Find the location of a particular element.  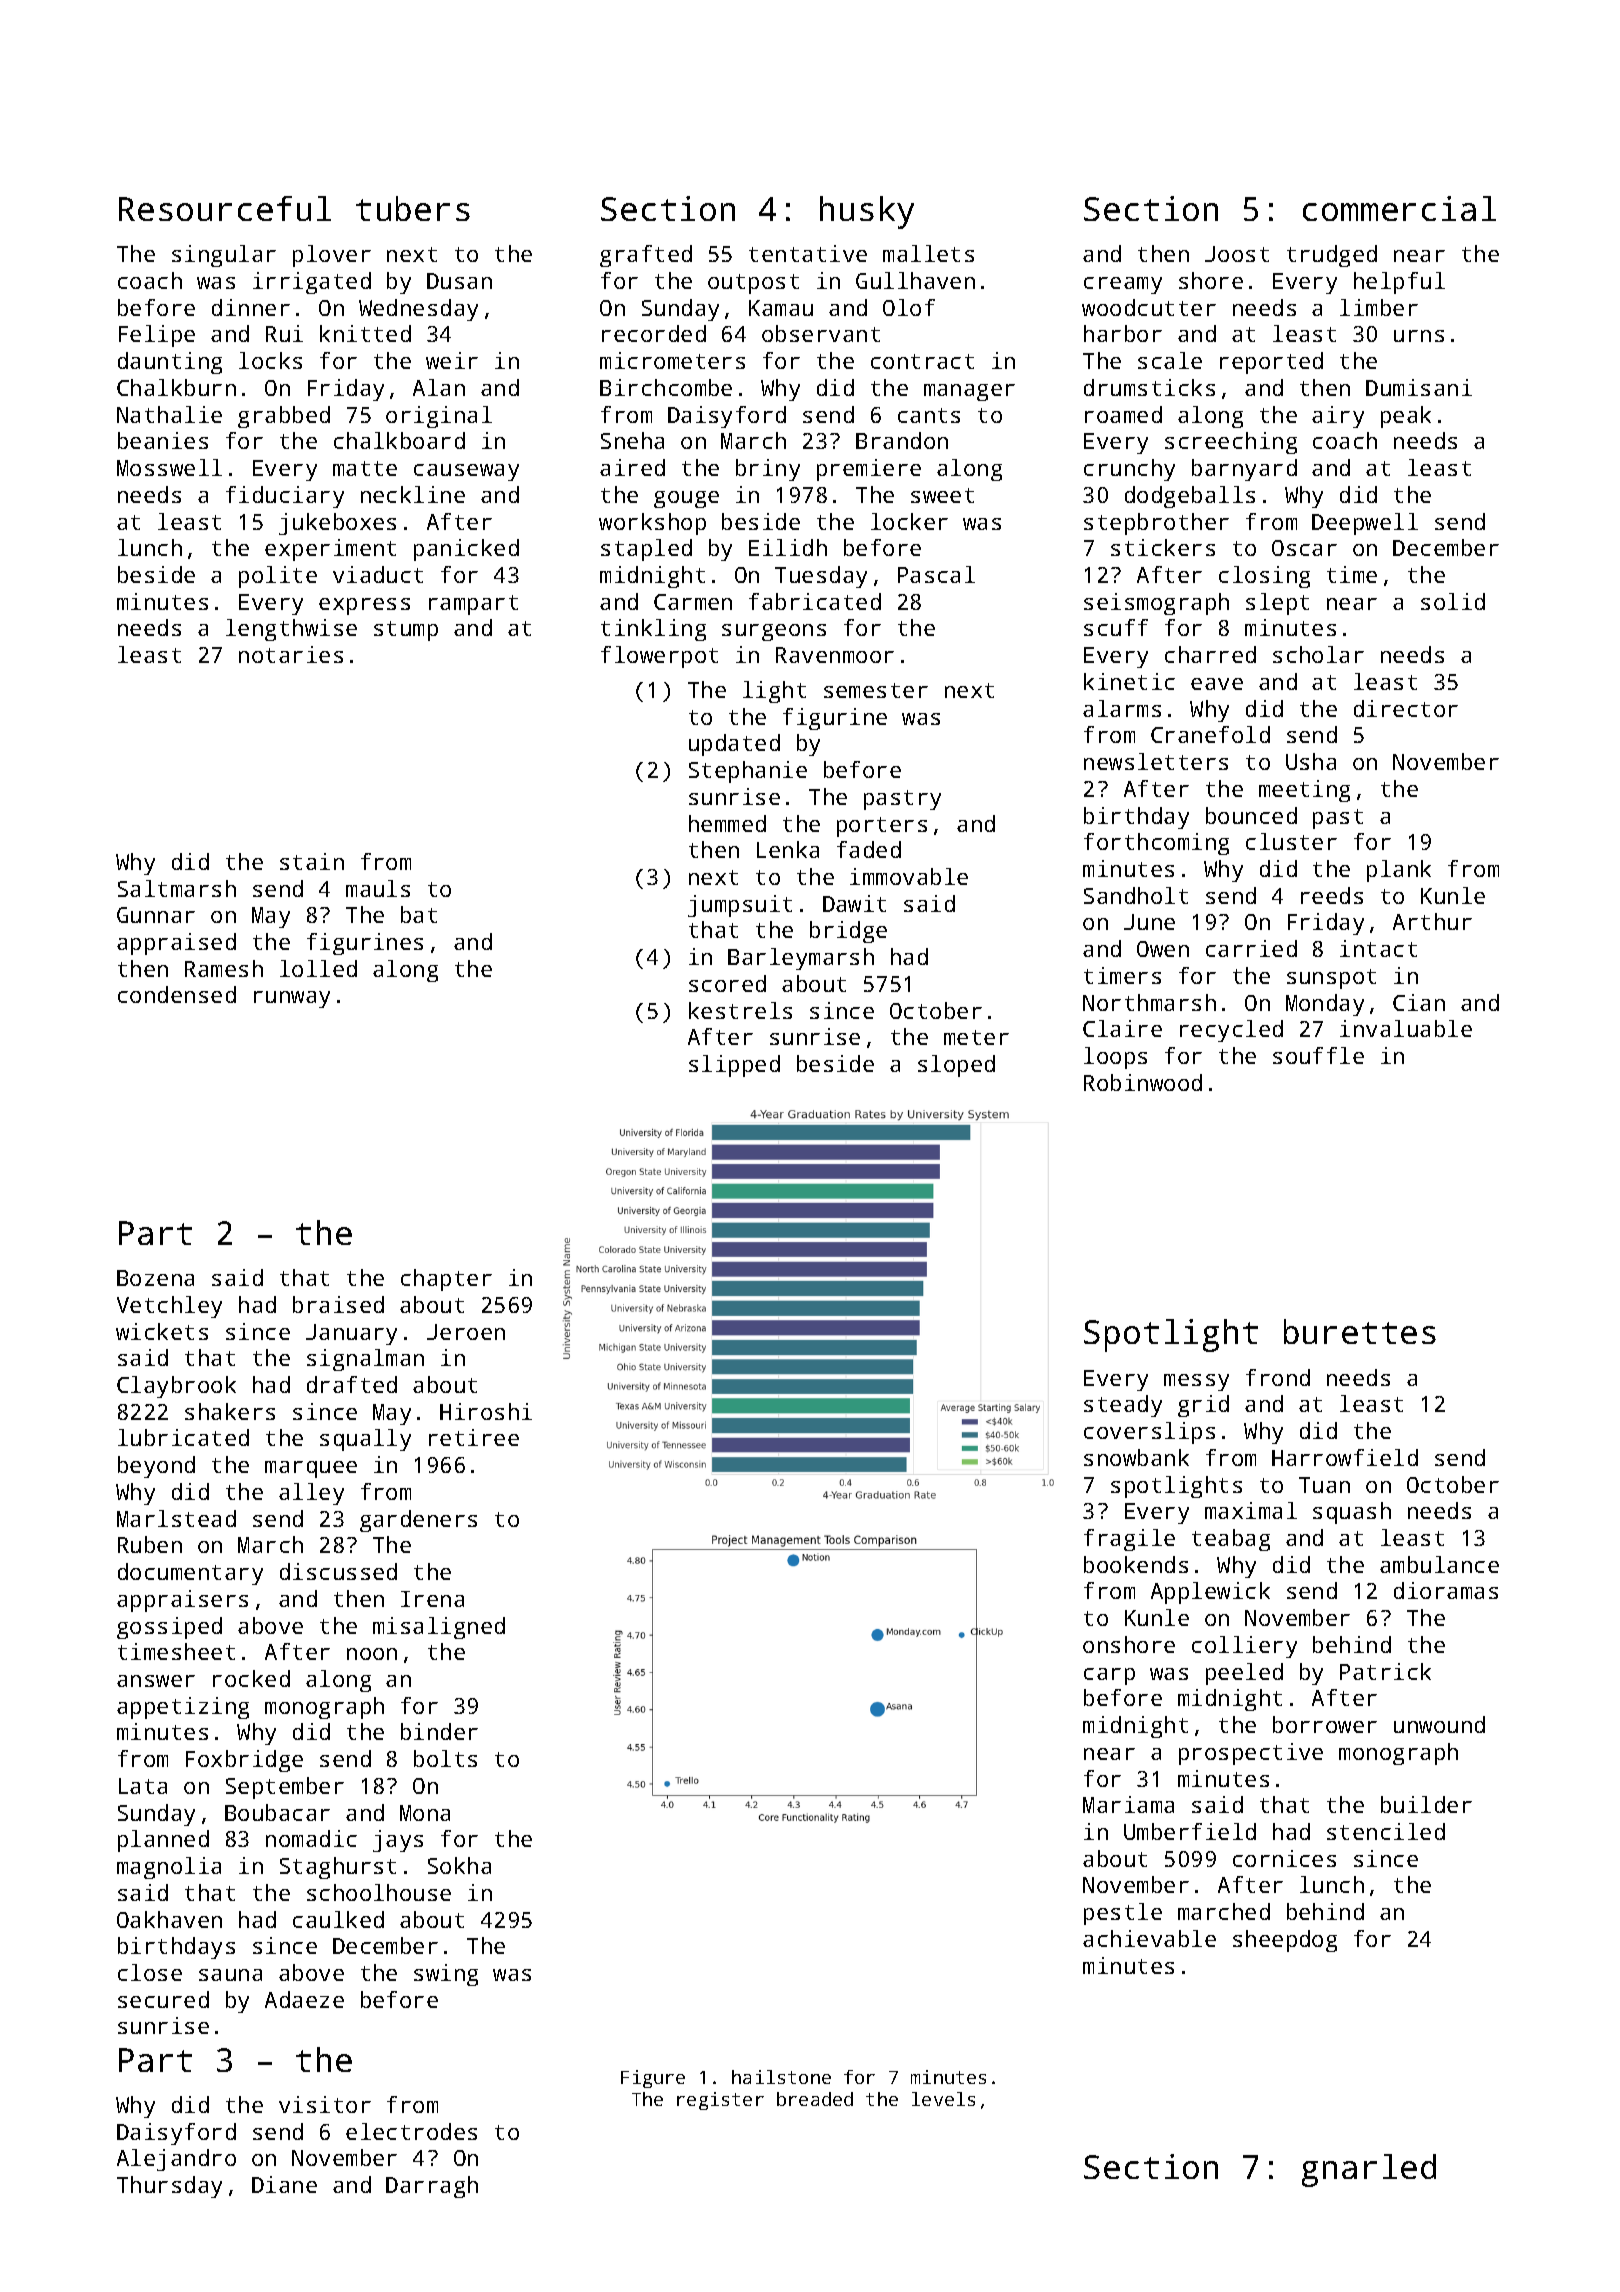

fragile is located at coordinates (1129, 1540).
